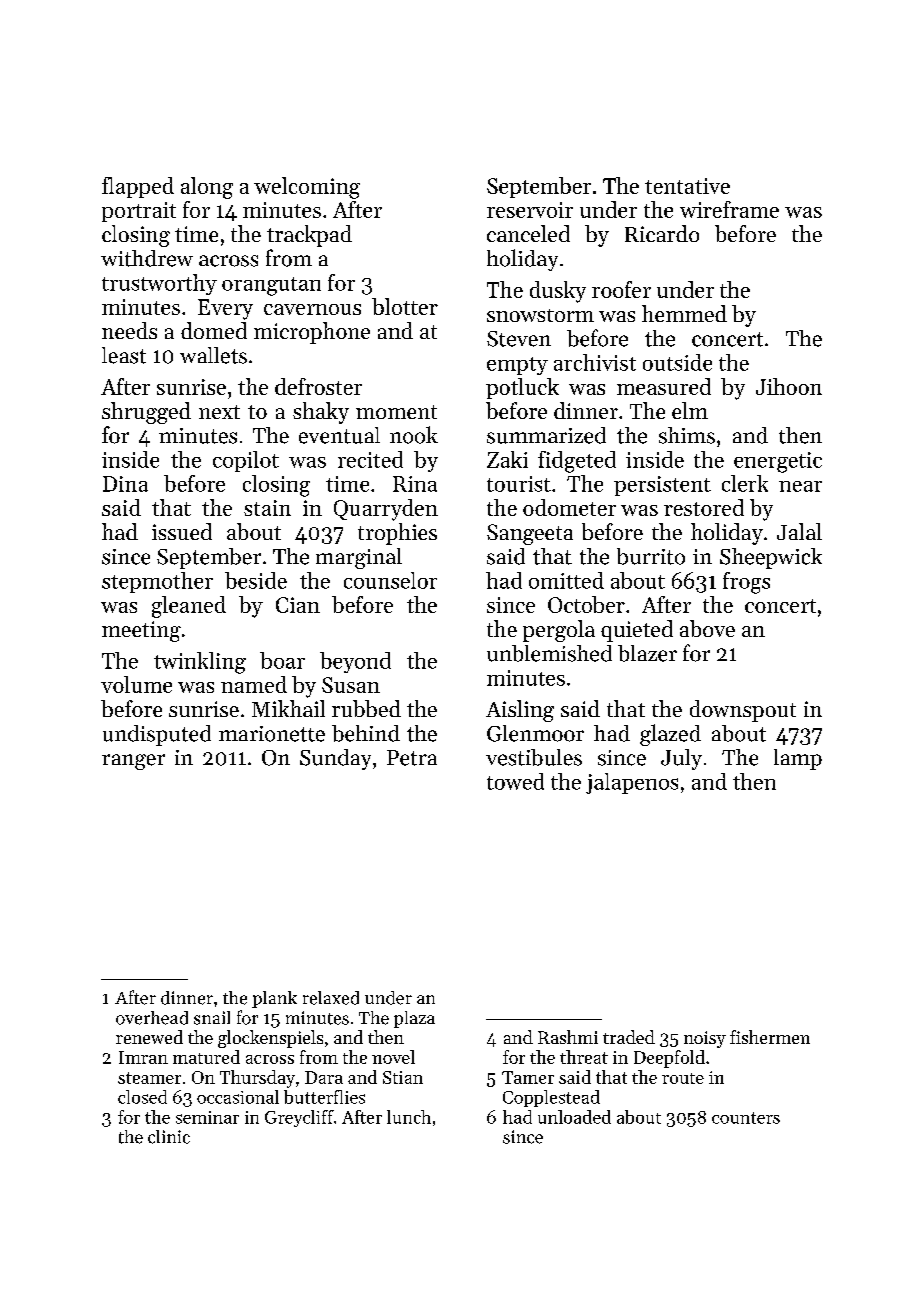 The height and width of the document is (1311, 924). What do you see at coordinates (729, 209) in the document?
I see `wireframe` at bounding box center [729, 209].
